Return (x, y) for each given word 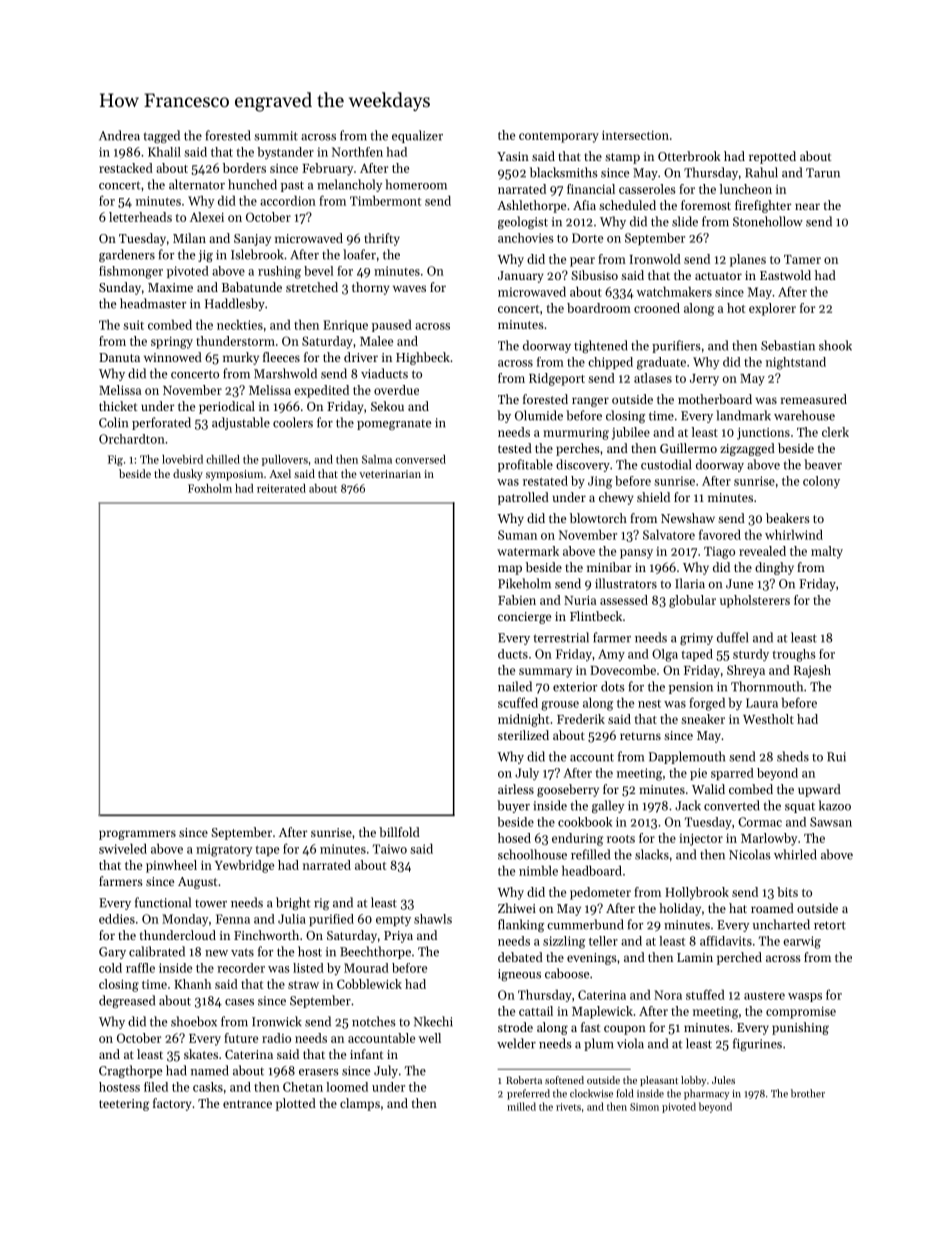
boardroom (599, 308)
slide (685, 221)
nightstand (796, 363)
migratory (224, 850)
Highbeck (423, 358)
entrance (247, 1104)
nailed (515, 686)
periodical (227, 407)
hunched (252, 184)
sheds (793, 756)
